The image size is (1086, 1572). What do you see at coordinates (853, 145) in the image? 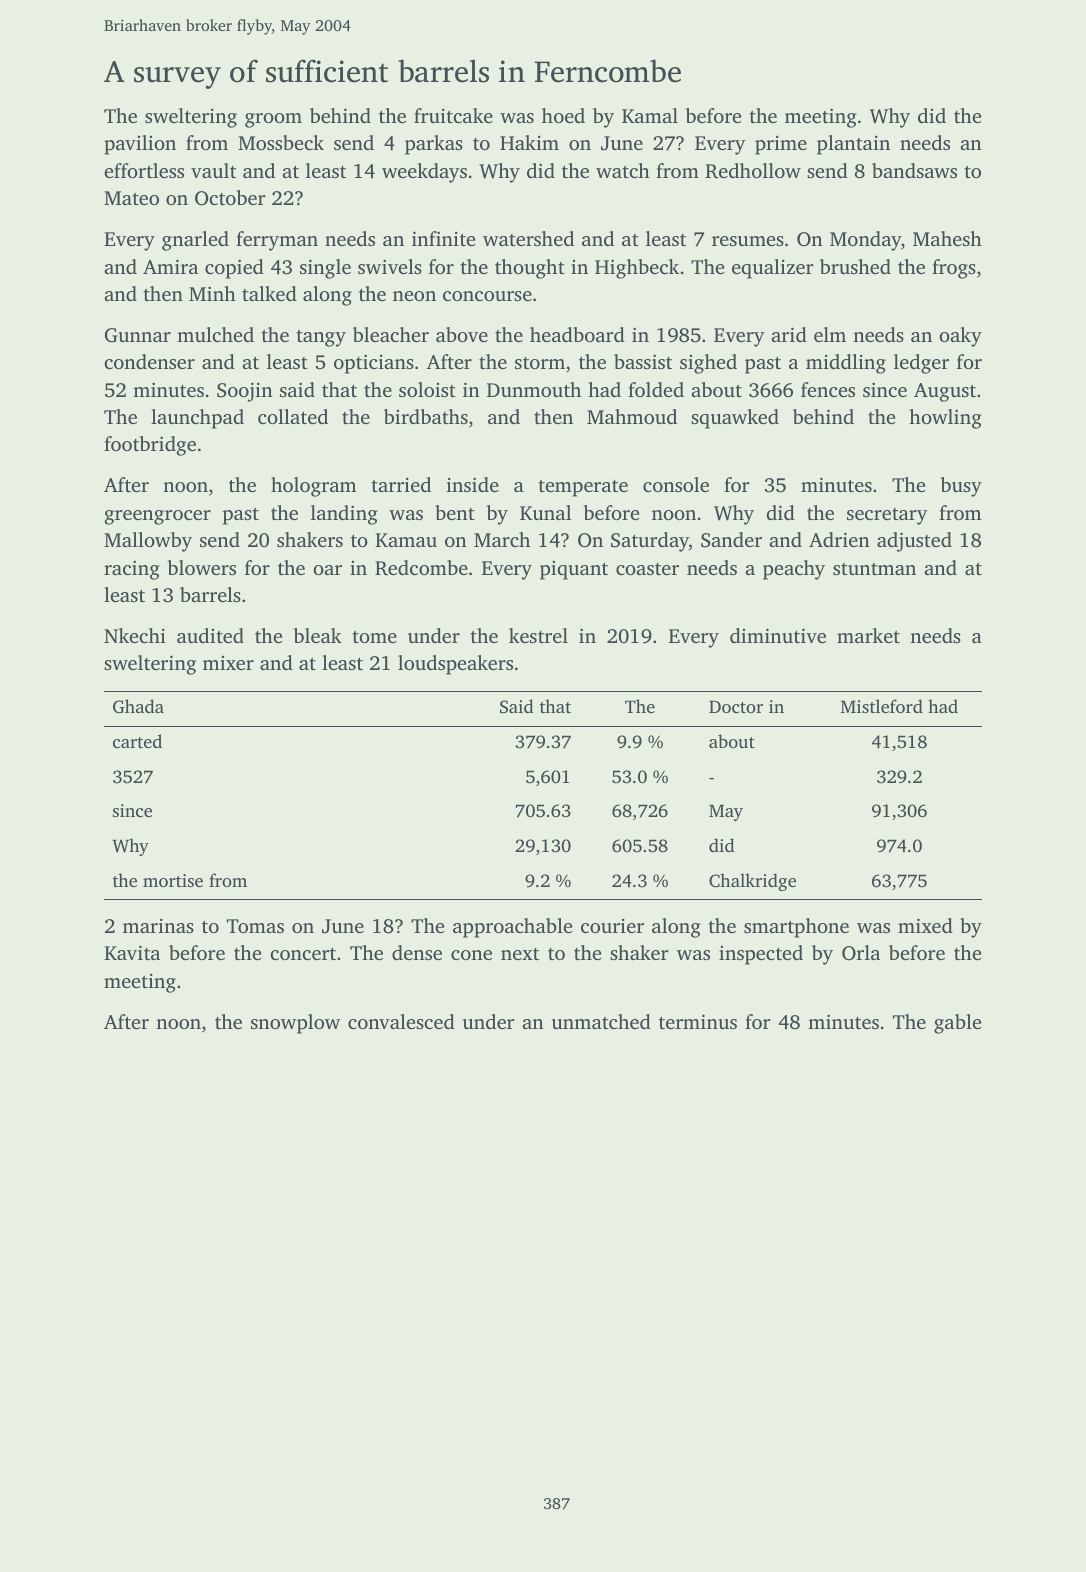
I see `plantain` at bounding box center [853, 145].
